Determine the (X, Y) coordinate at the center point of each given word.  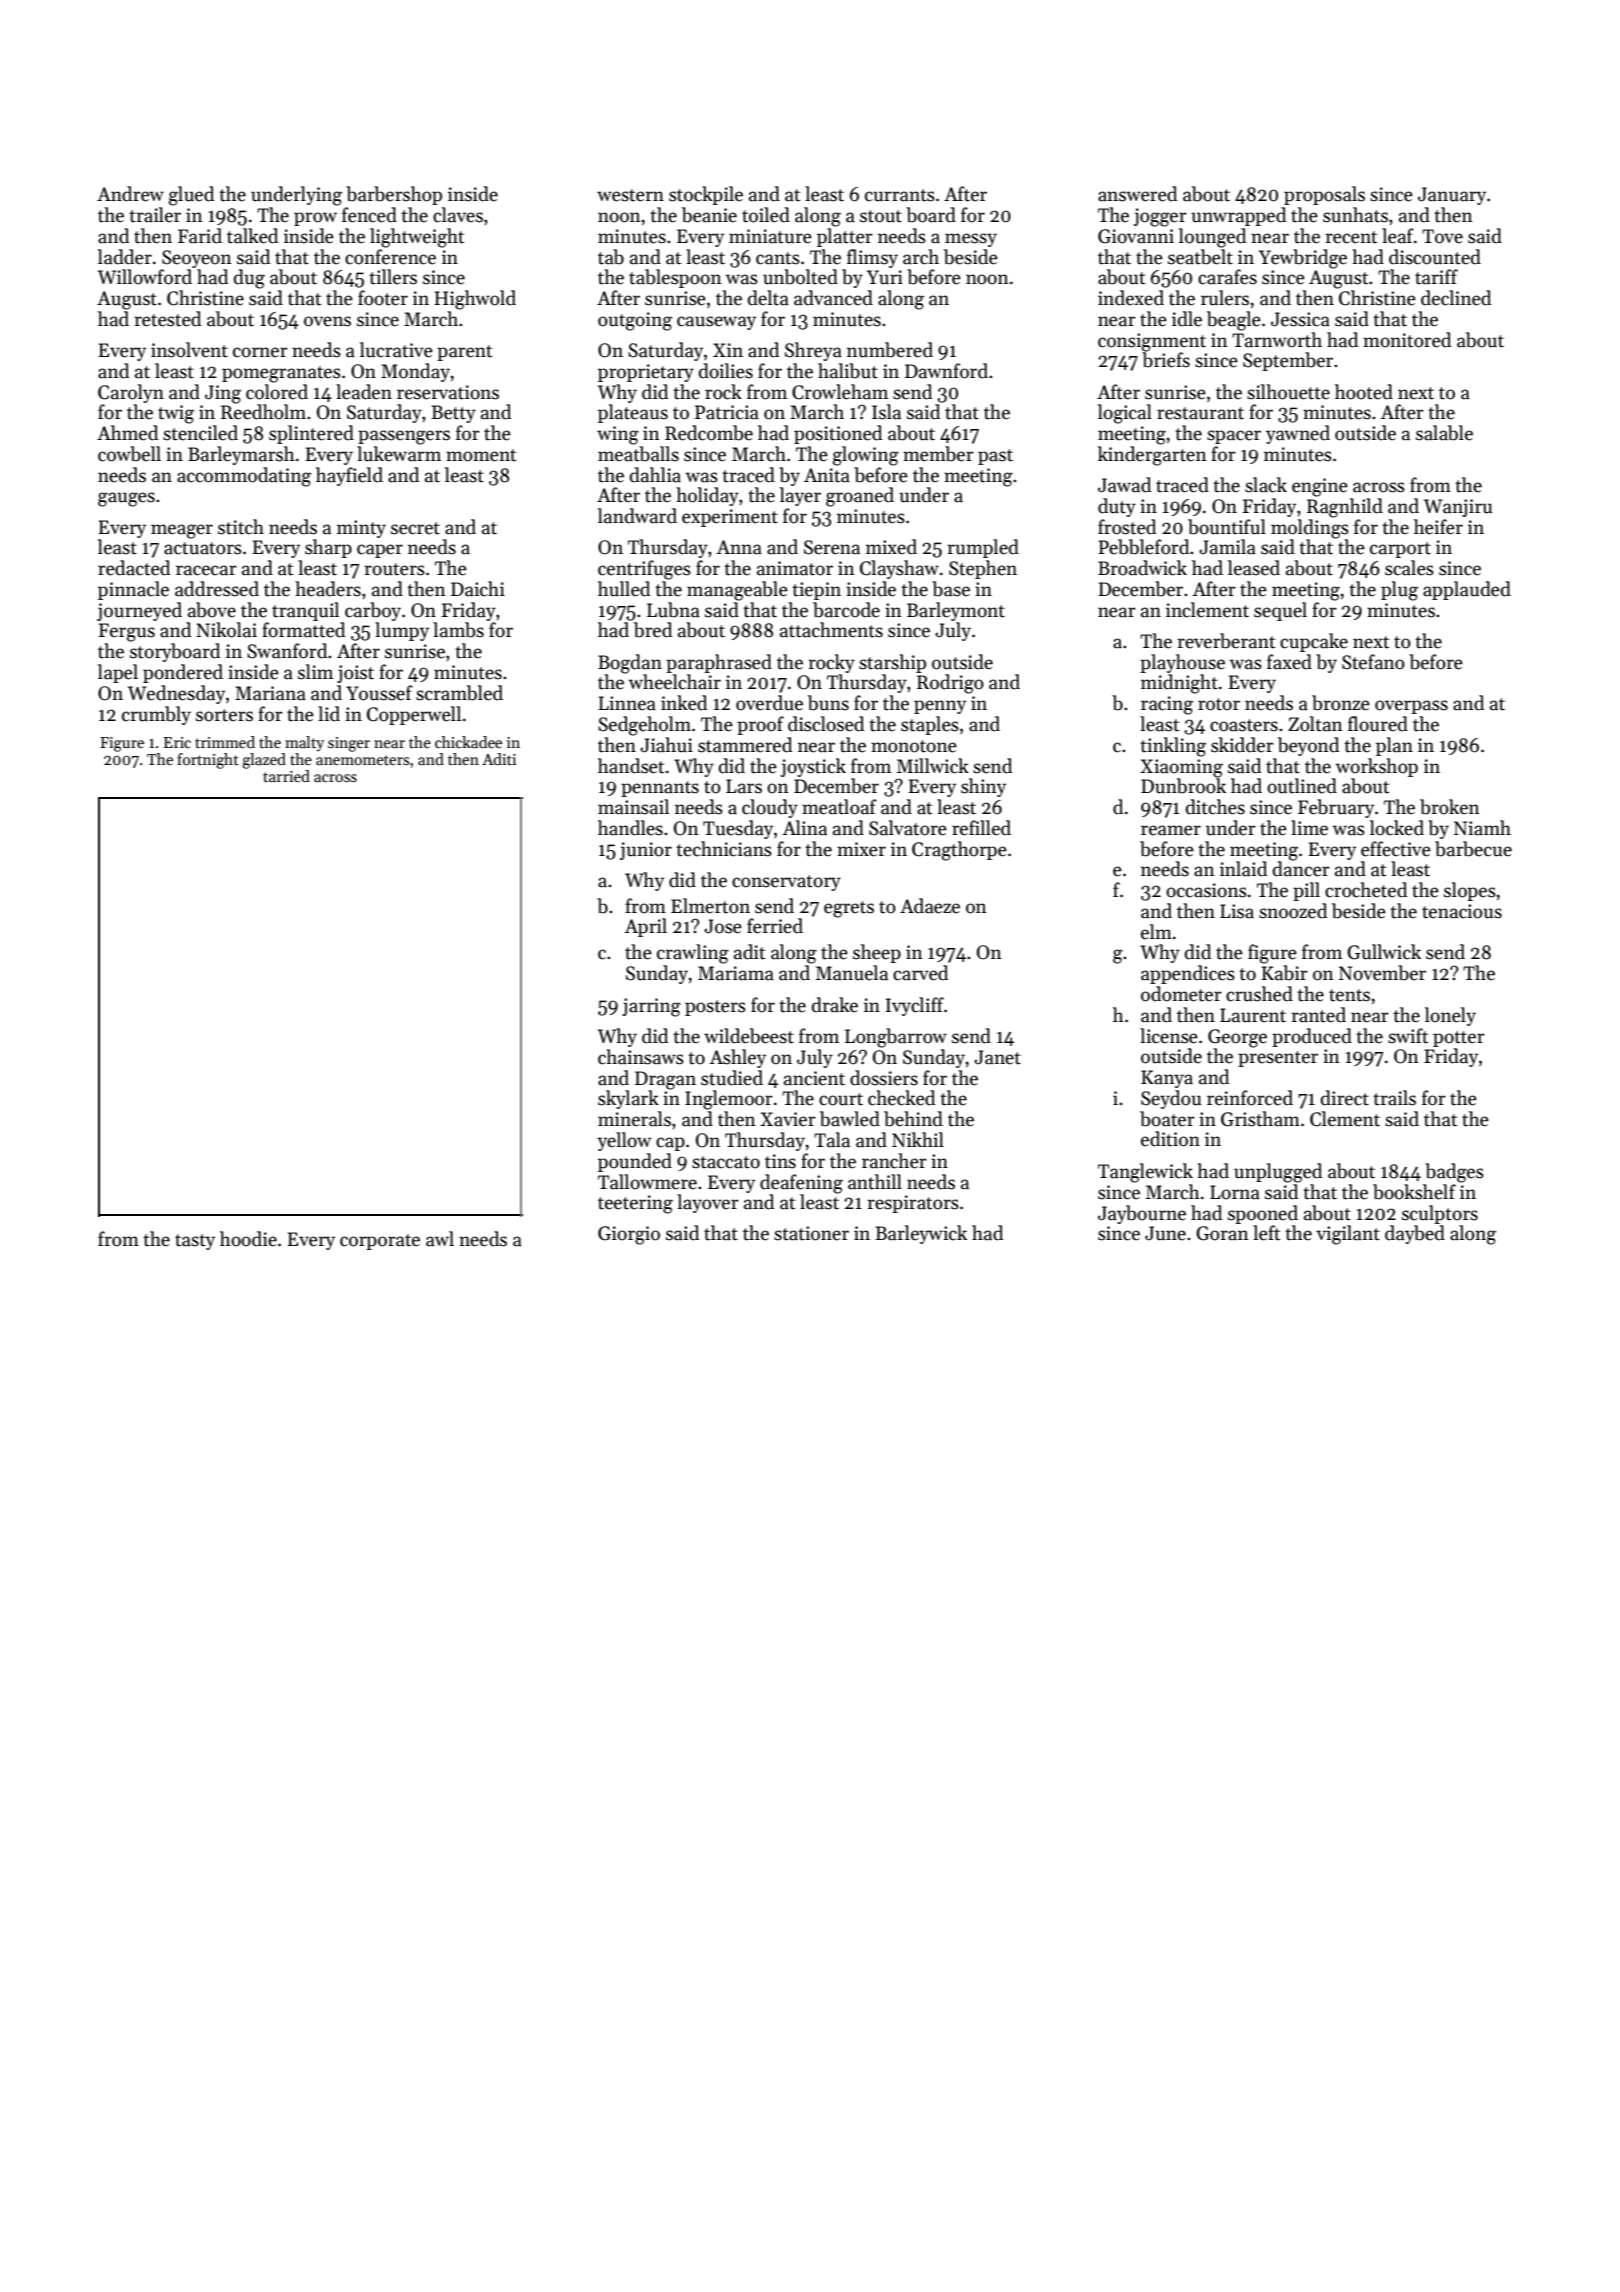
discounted (1435, 257)
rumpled (983, 548)
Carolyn (131, 393)
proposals (1324, 195)
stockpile (706, 195)
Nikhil (918, 1139)
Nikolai (226, 630)
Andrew (130, 194)
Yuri (885, 277)
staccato (726, 1162)
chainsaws (641, 1057)
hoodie (248, 1239)
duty (1117, 507)
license (1169, 1036)
